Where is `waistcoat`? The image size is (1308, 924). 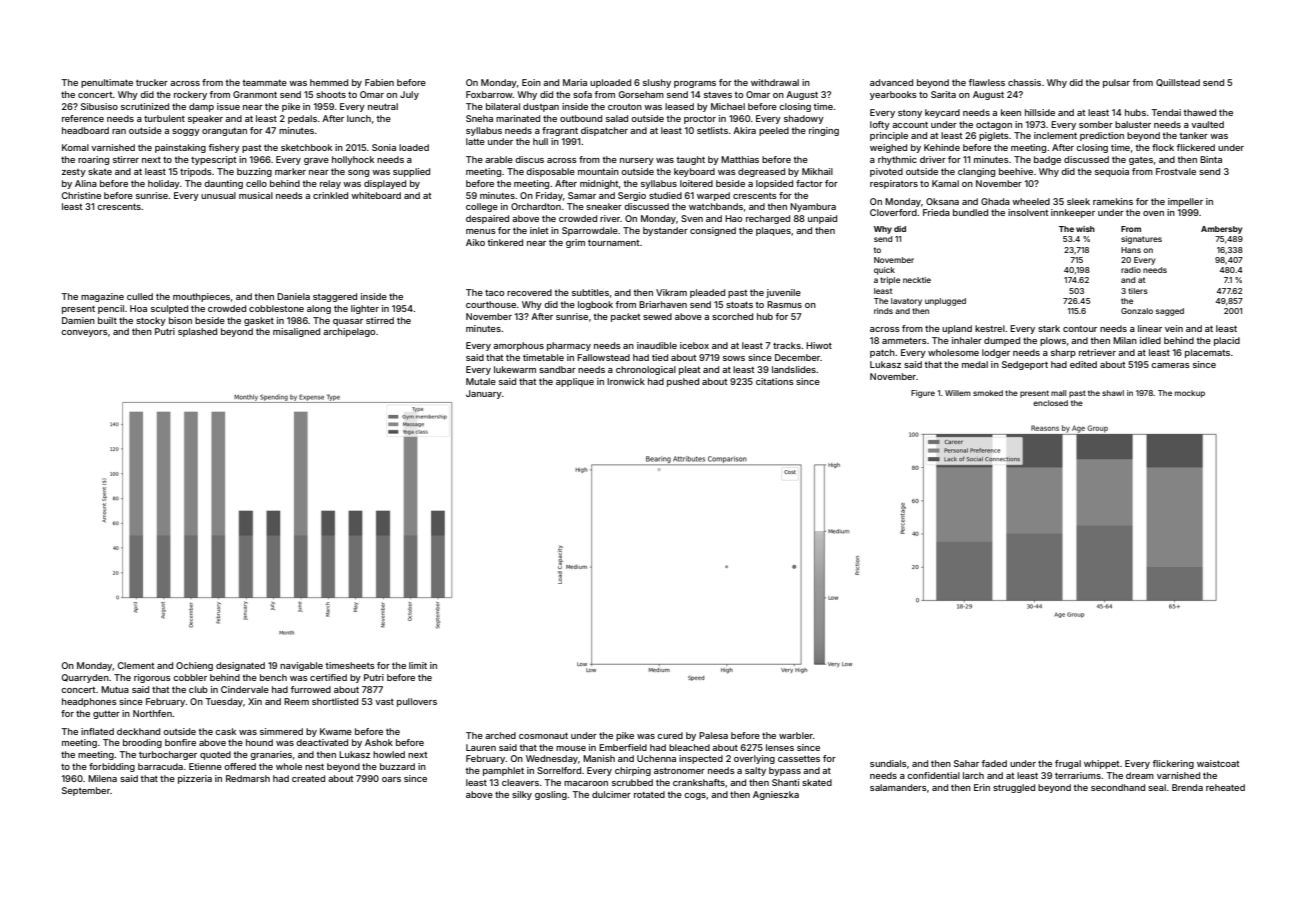 waistcoat is located at coordinates (1218, 763).
